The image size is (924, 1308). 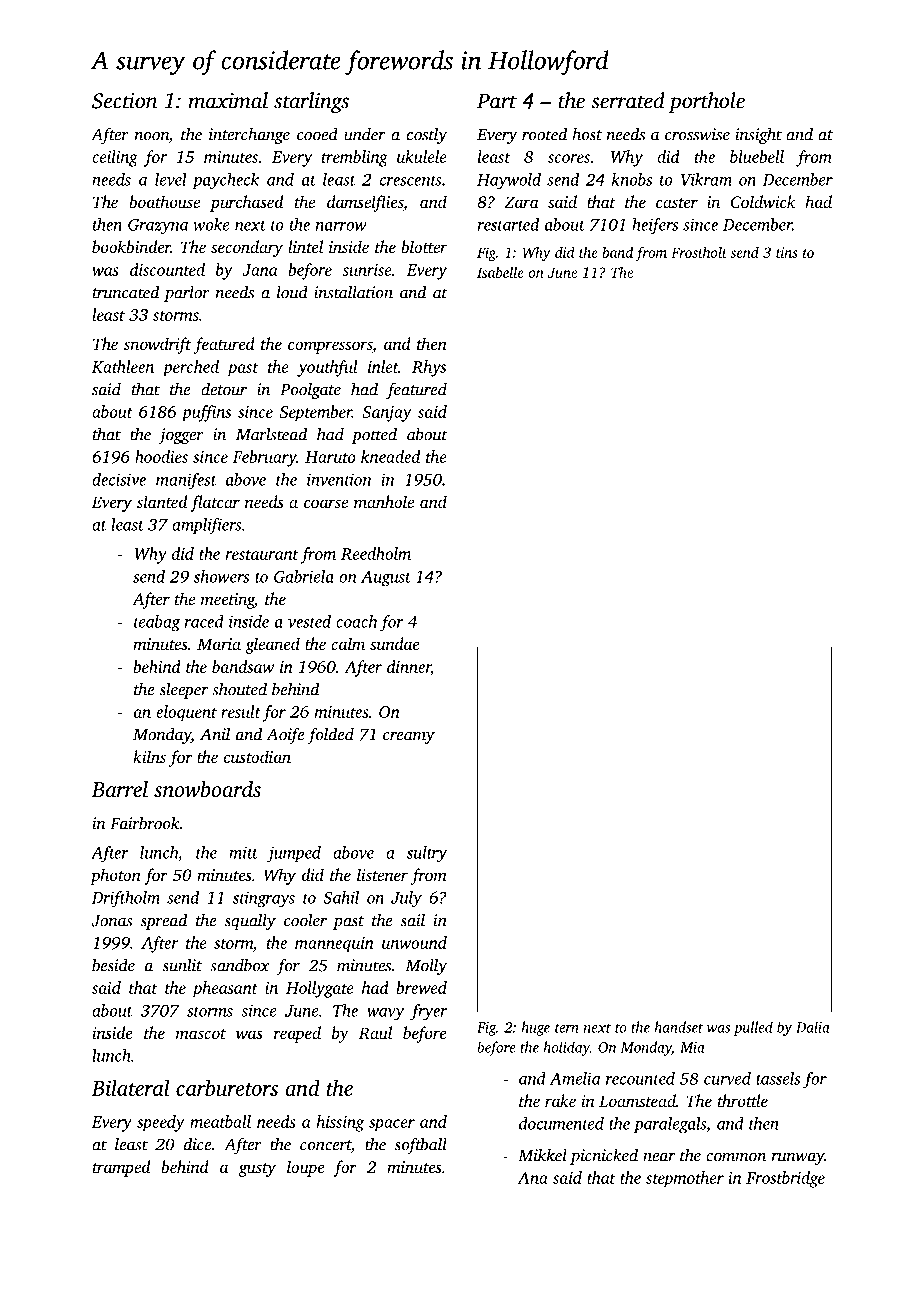 I want to click on dinner, so click(x=409, y=667).
